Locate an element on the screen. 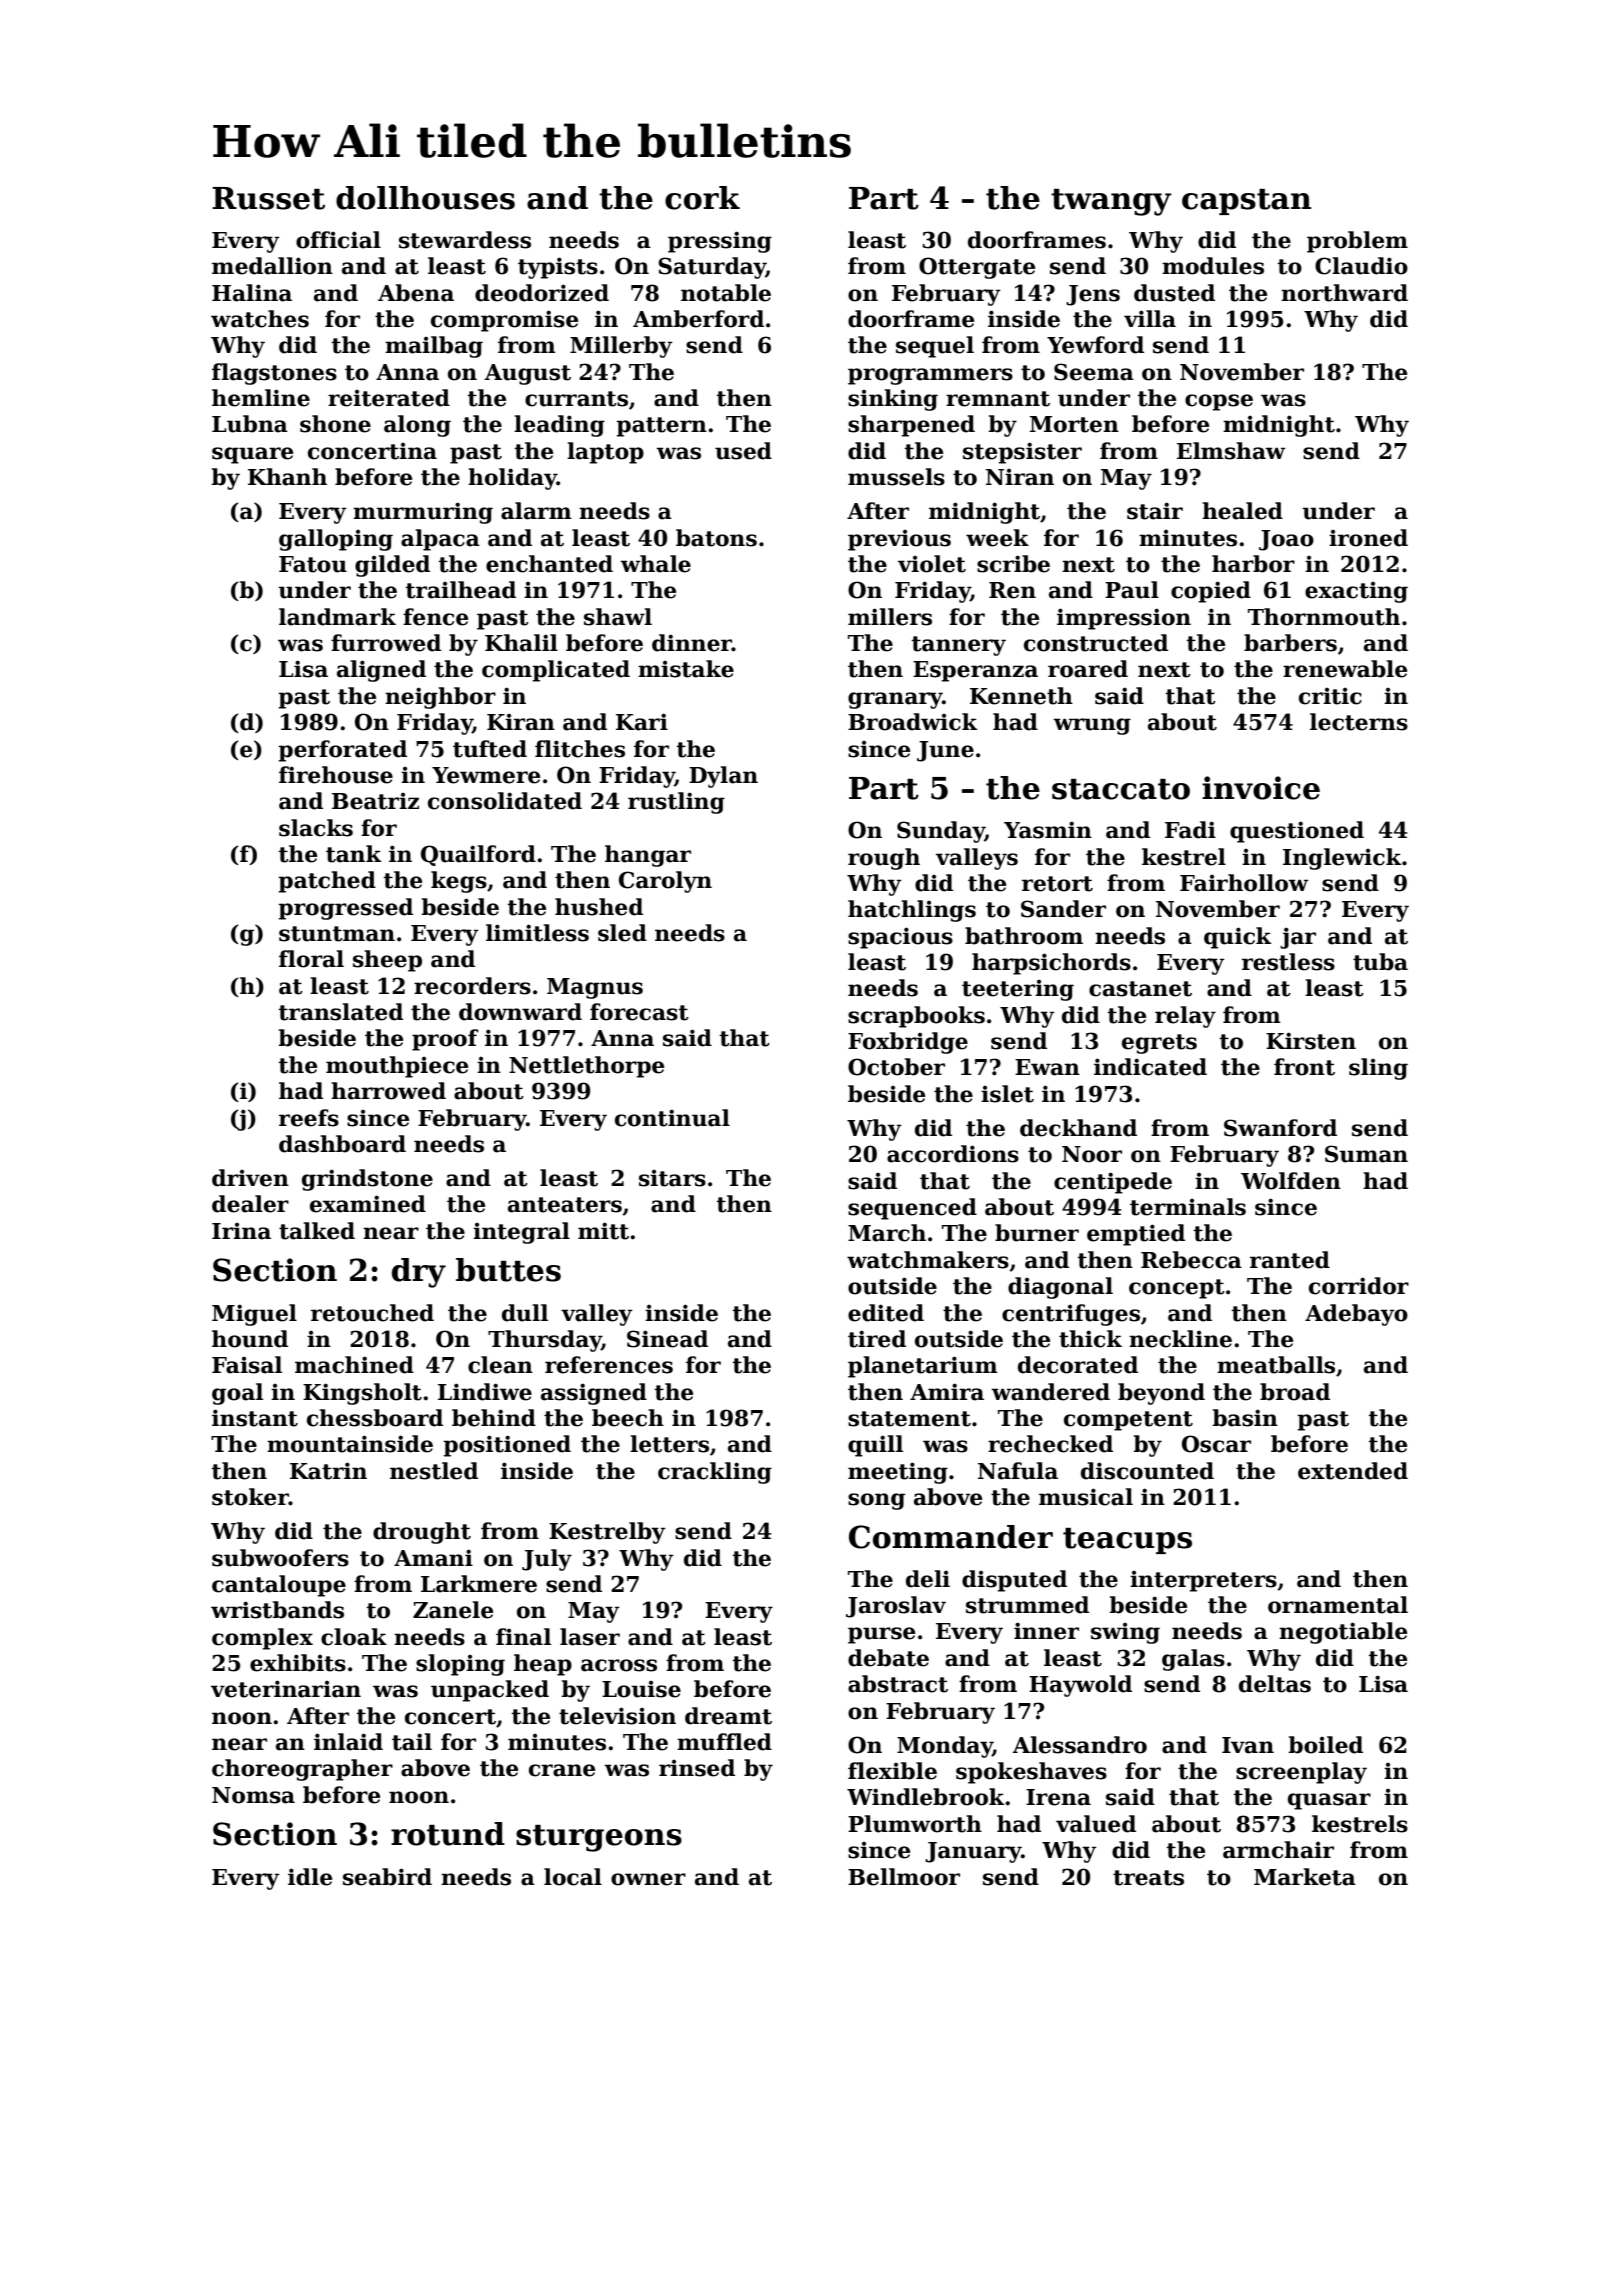 This screenshot has height=2292, width=1620. limitless is located at coordinates (537, 933).
